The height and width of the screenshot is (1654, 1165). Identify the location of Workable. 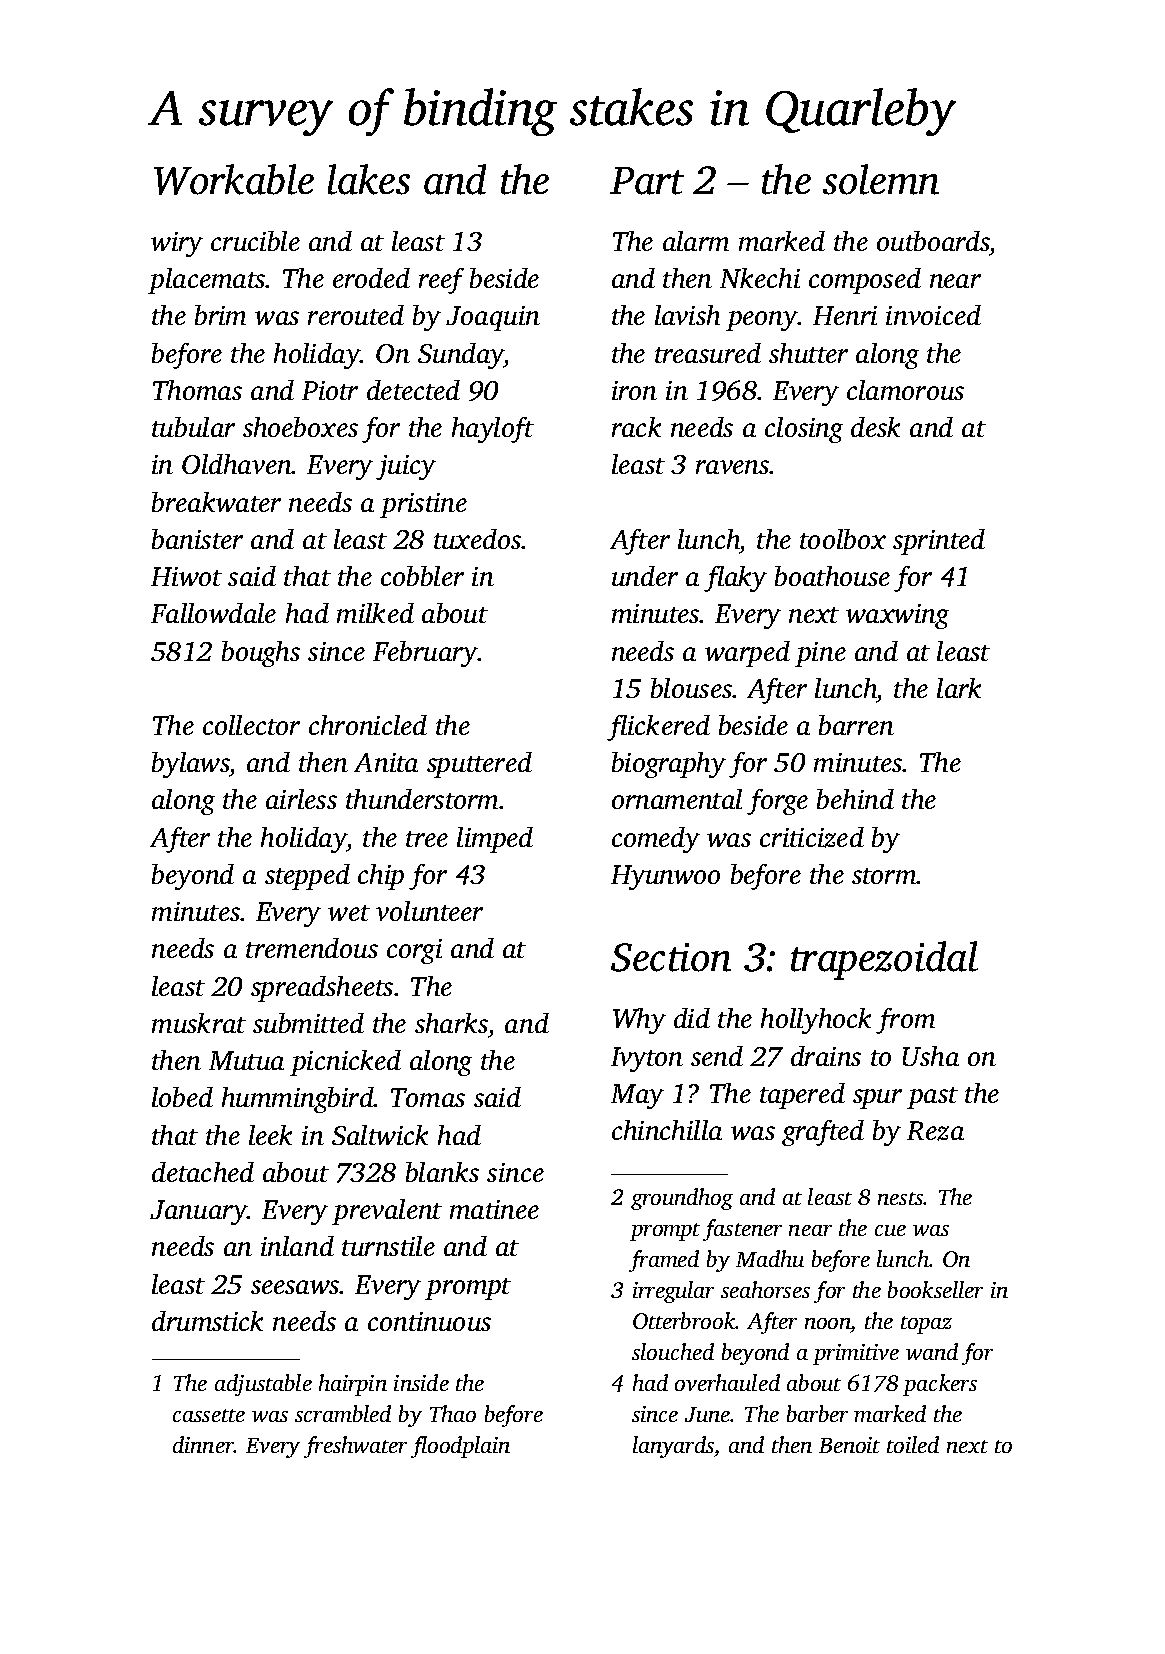
(234, 179).
